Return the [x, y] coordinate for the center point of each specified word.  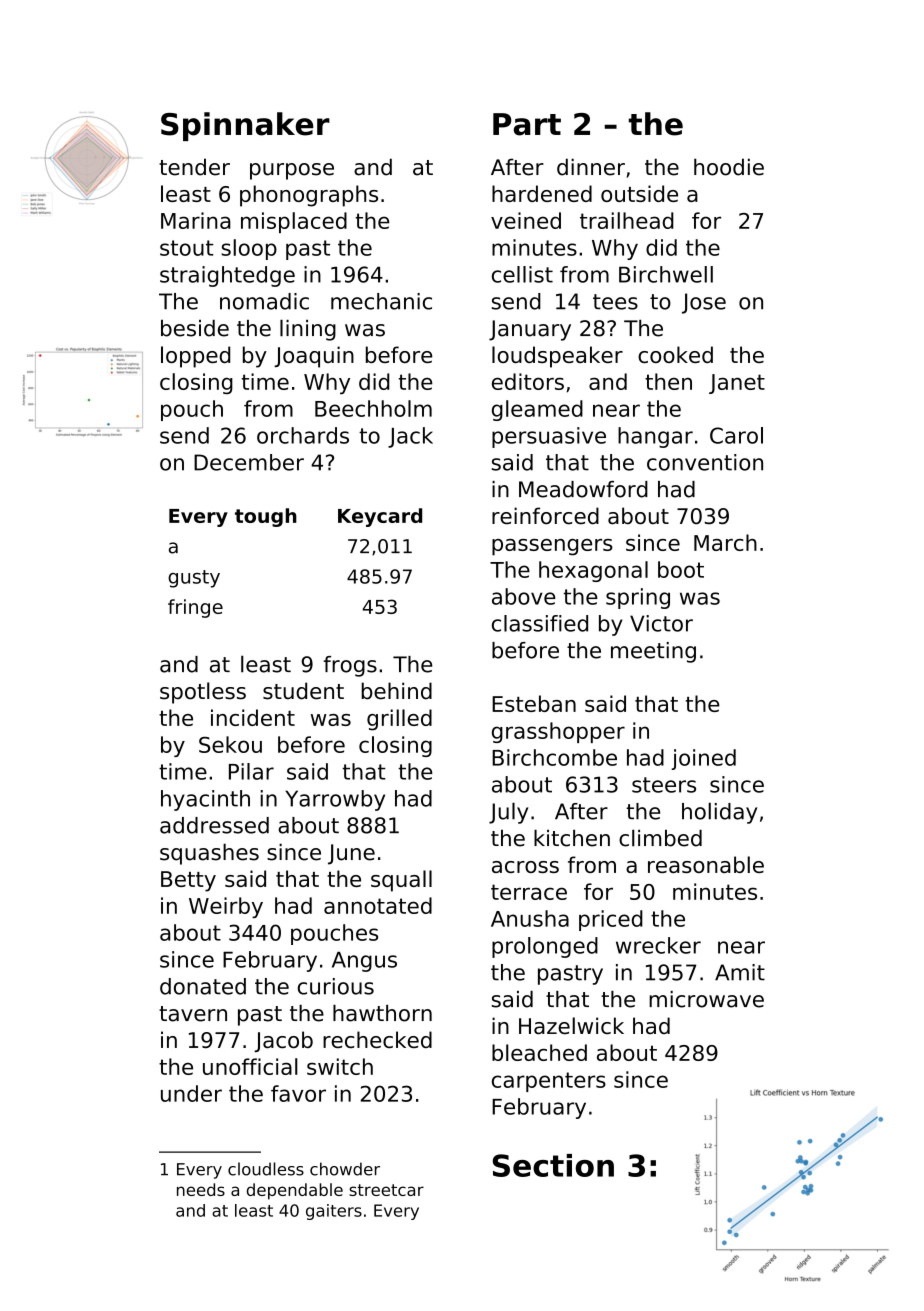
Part [527, 124]
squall [401, 881]
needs [201, 1189]
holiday [719, 813]
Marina [196, 220]
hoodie [729, 167]
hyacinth [205, 800]
